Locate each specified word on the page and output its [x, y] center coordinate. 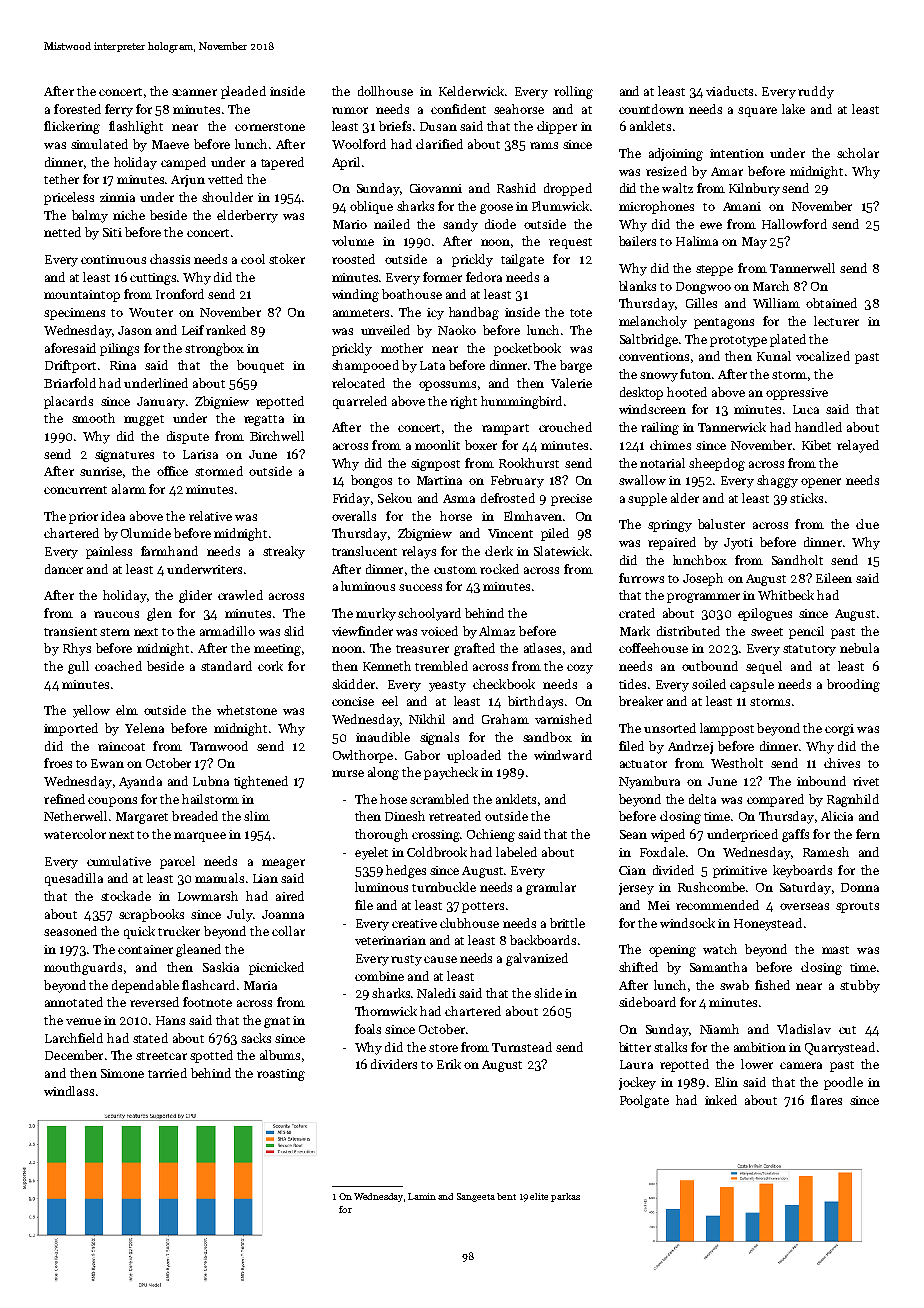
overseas [804, 906]
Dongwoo [703, 288]
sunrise [101, 471]
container [145, 949]
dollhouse [385, 91]
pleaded [243, 92]
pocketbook [527, 349]
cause [440, 959]
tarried [167, 1073]
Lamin [422, 1196]
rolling [573, 92]
